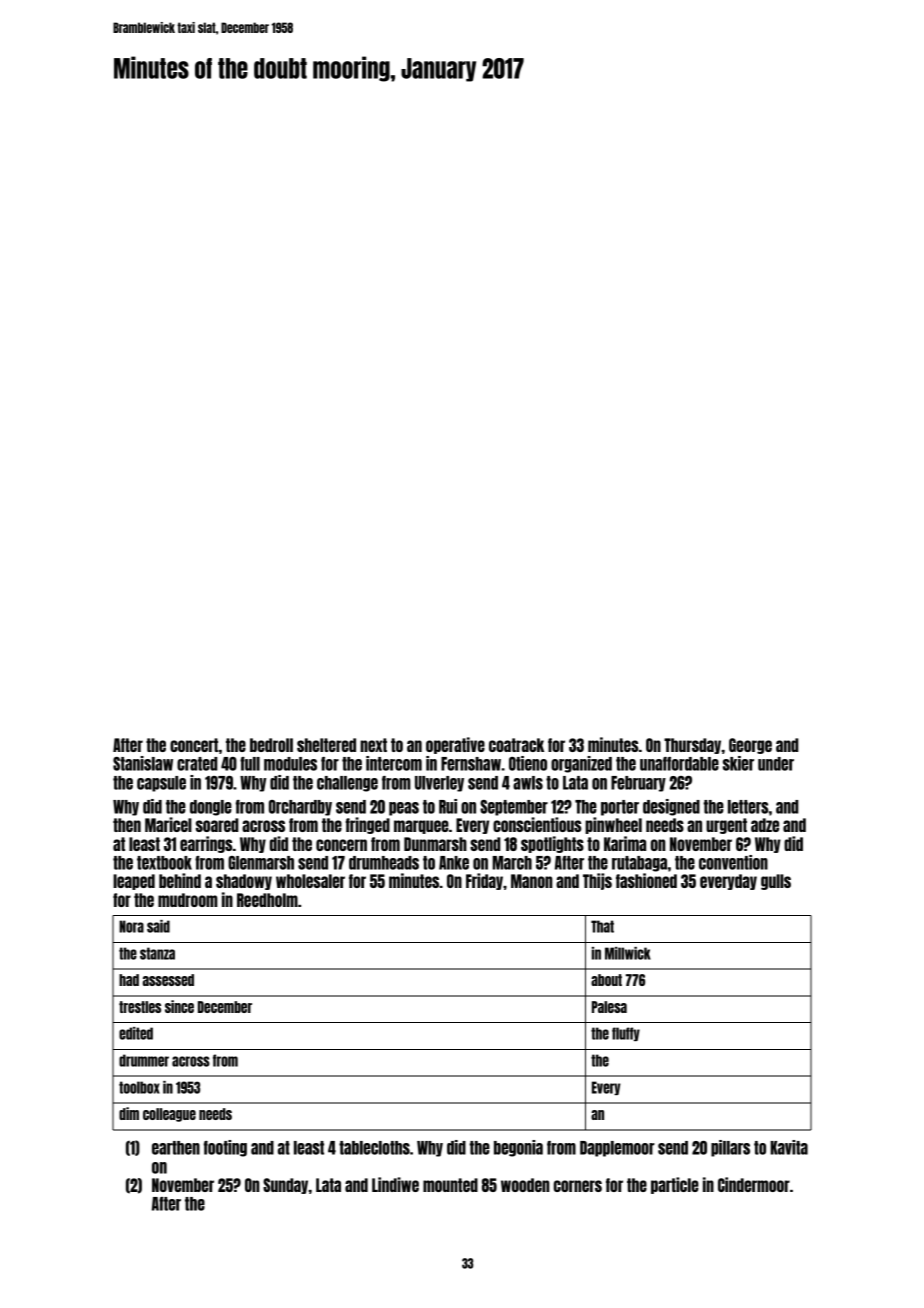 The height and width of the document is (1308, 924). I want to click on urgent, so click(726, 826).
